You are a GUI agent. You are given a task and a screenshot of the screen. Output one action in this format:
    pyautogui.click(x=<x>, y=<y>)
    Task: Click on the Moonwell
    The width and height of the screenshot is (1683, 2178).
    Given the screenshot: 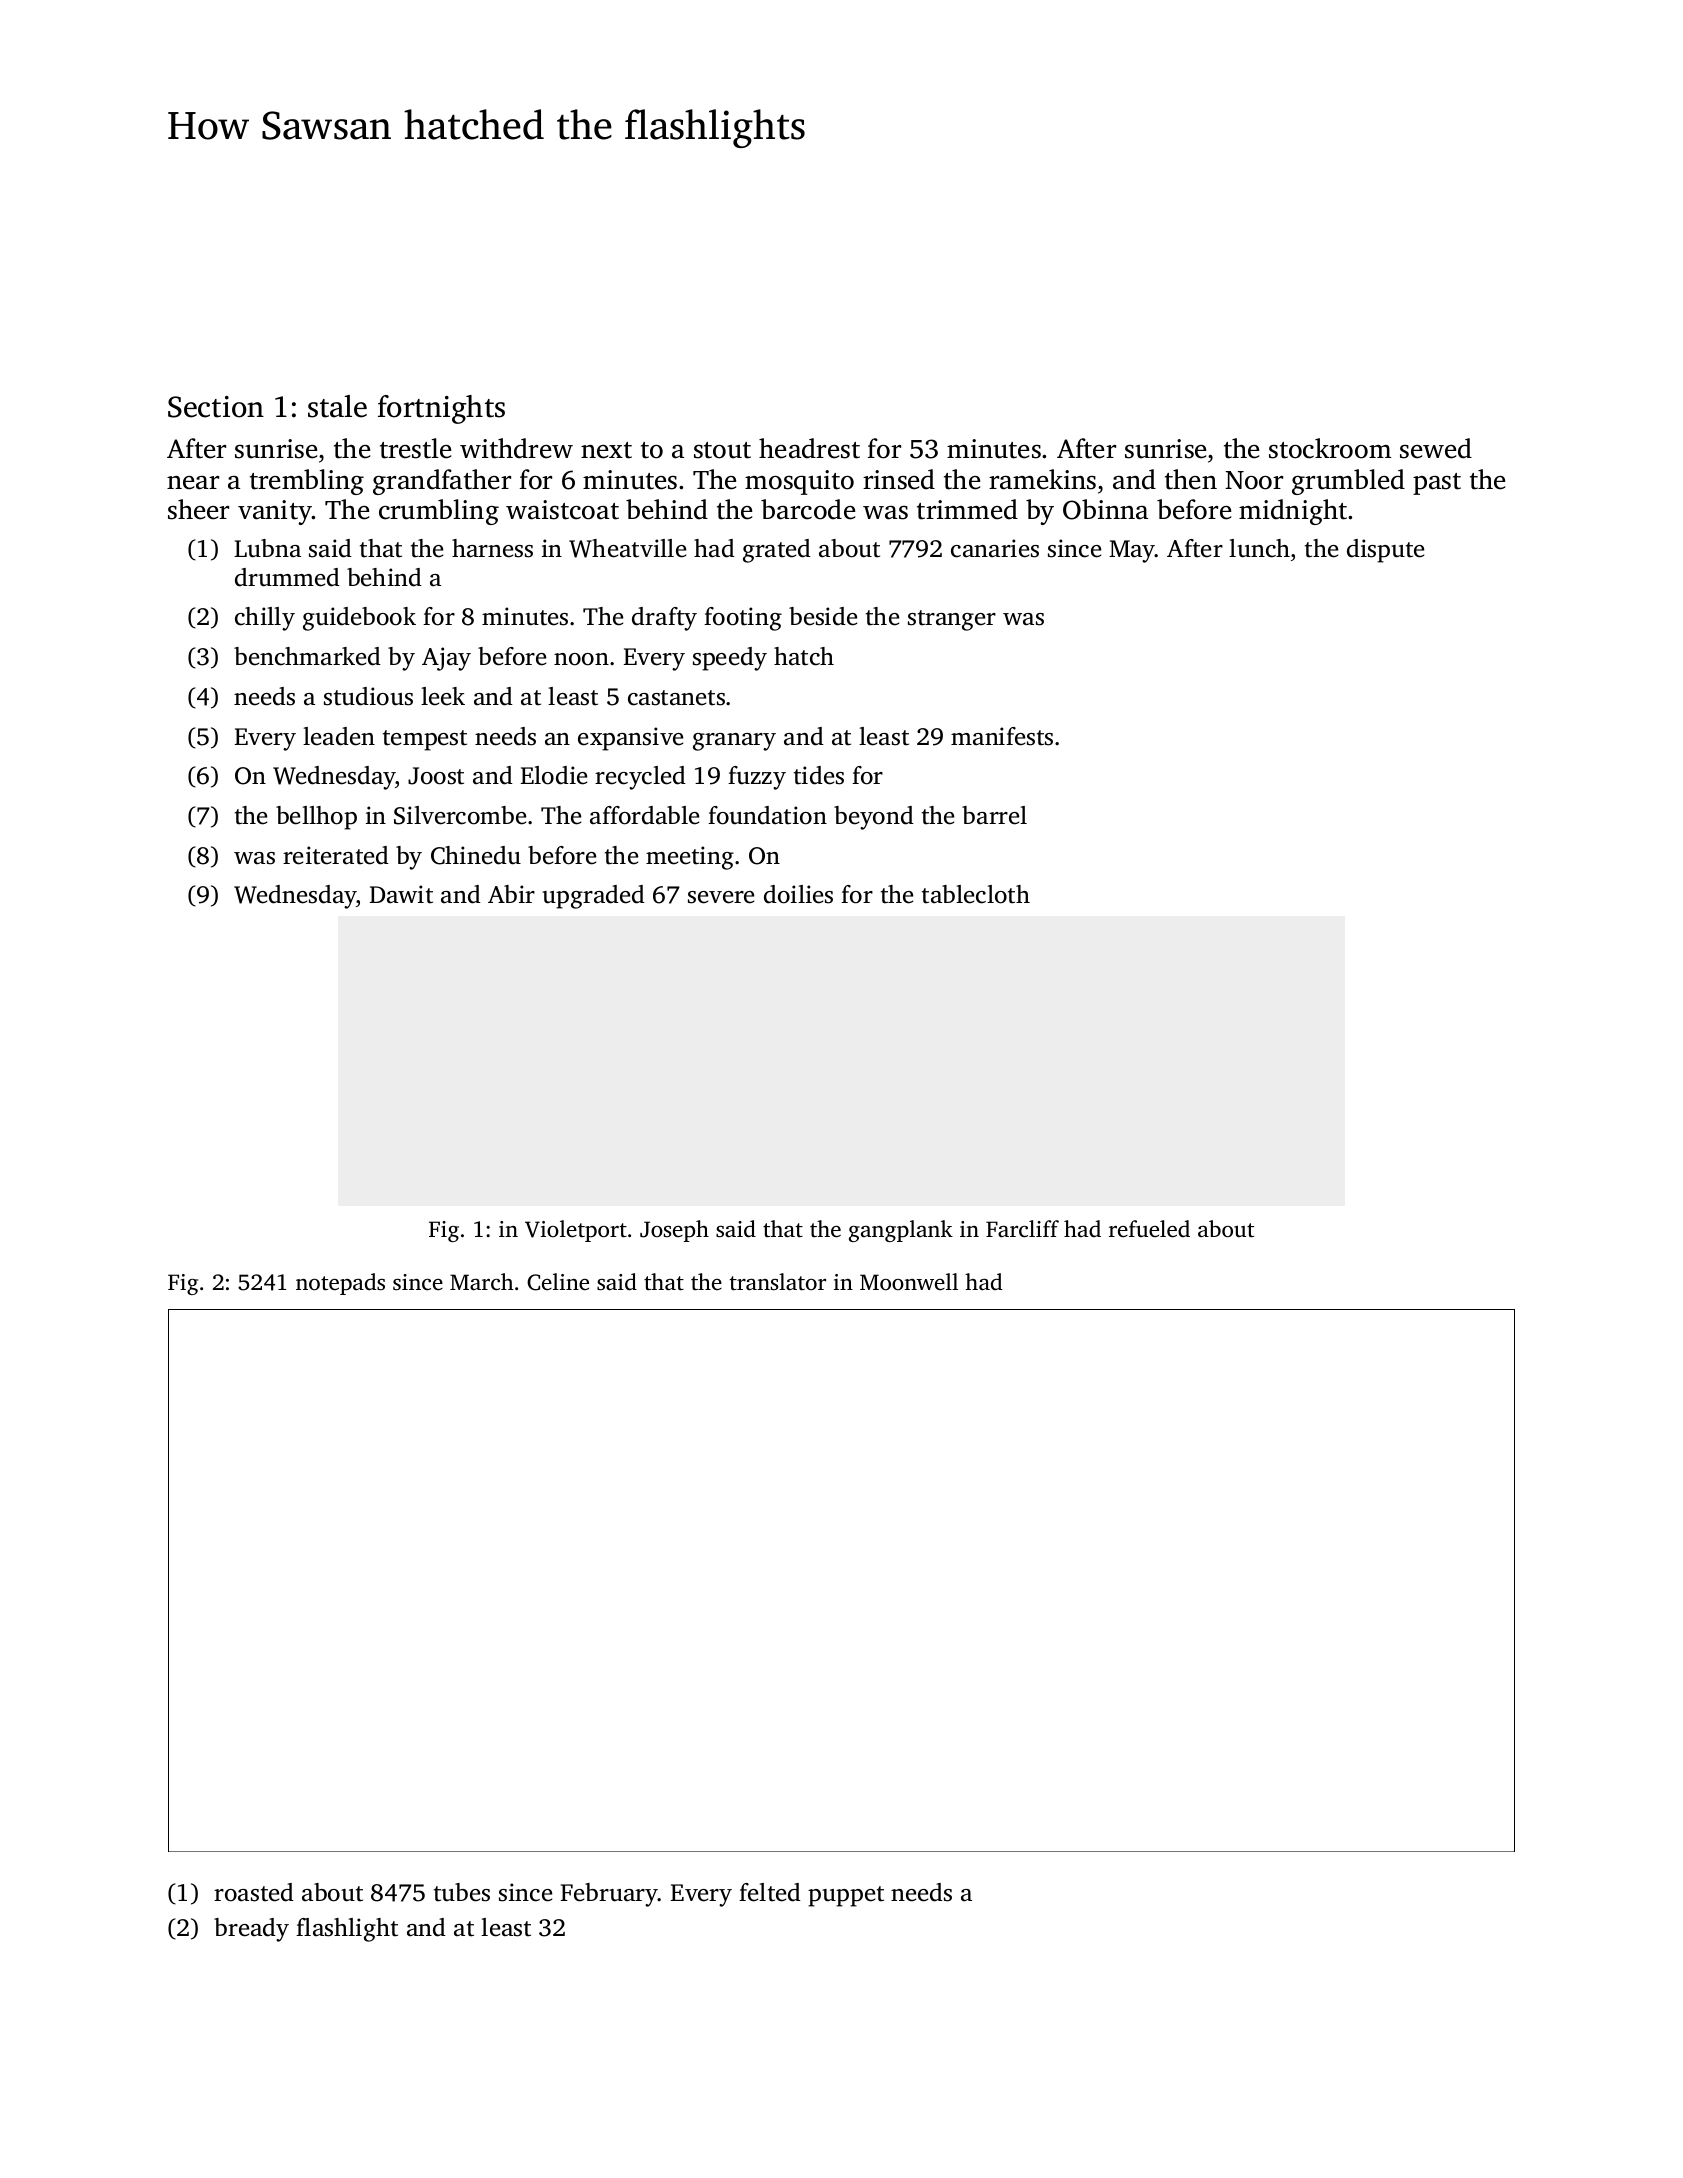 What is the action you would take?
    pyautogui.click(x=909, y=1281)
